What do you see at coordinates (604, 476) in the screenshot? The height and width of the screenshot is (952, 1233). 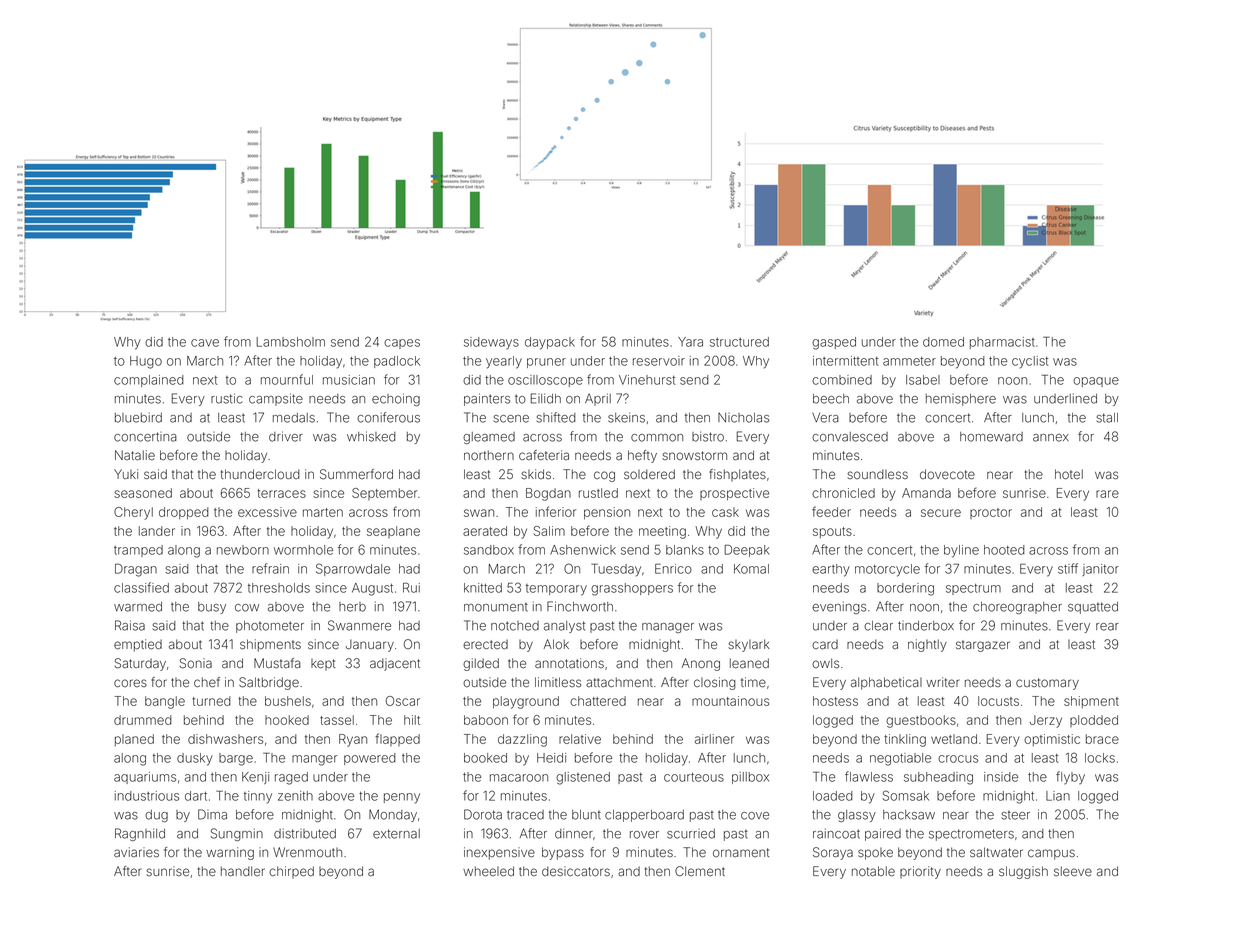 I see `cog` at bounding box center [604, 476].
